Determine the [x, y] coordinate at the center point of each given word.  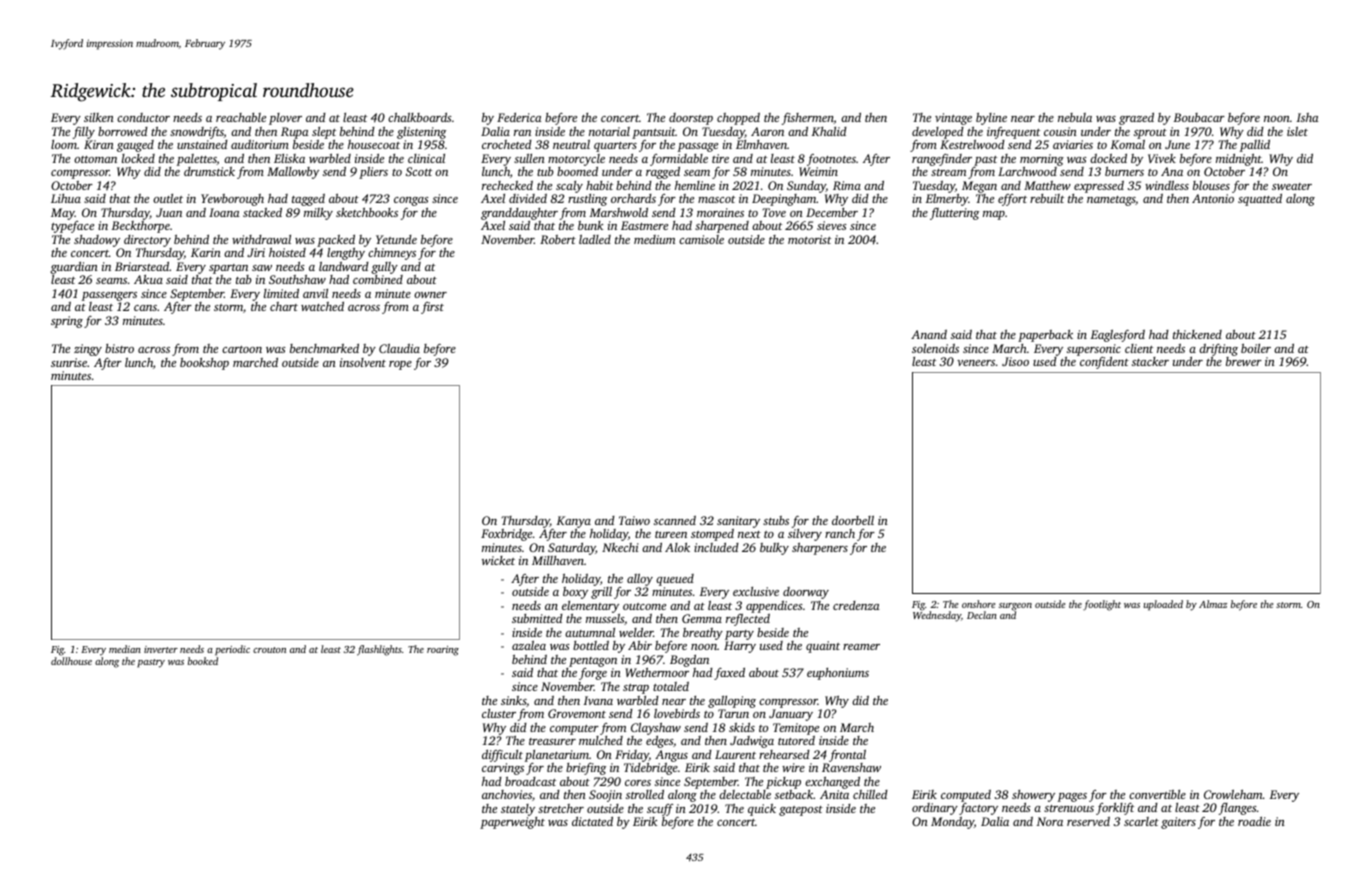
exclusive [756, 591]
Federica [519, 117]
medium [654, 239]
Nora [1050, 821]
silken [99, 117]
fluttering [954, 214]
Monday [952, 823]
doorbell [853, 520]
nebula [1075, 117]
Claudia [399, 348]
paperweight [512, 823]
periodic [232, 650]
